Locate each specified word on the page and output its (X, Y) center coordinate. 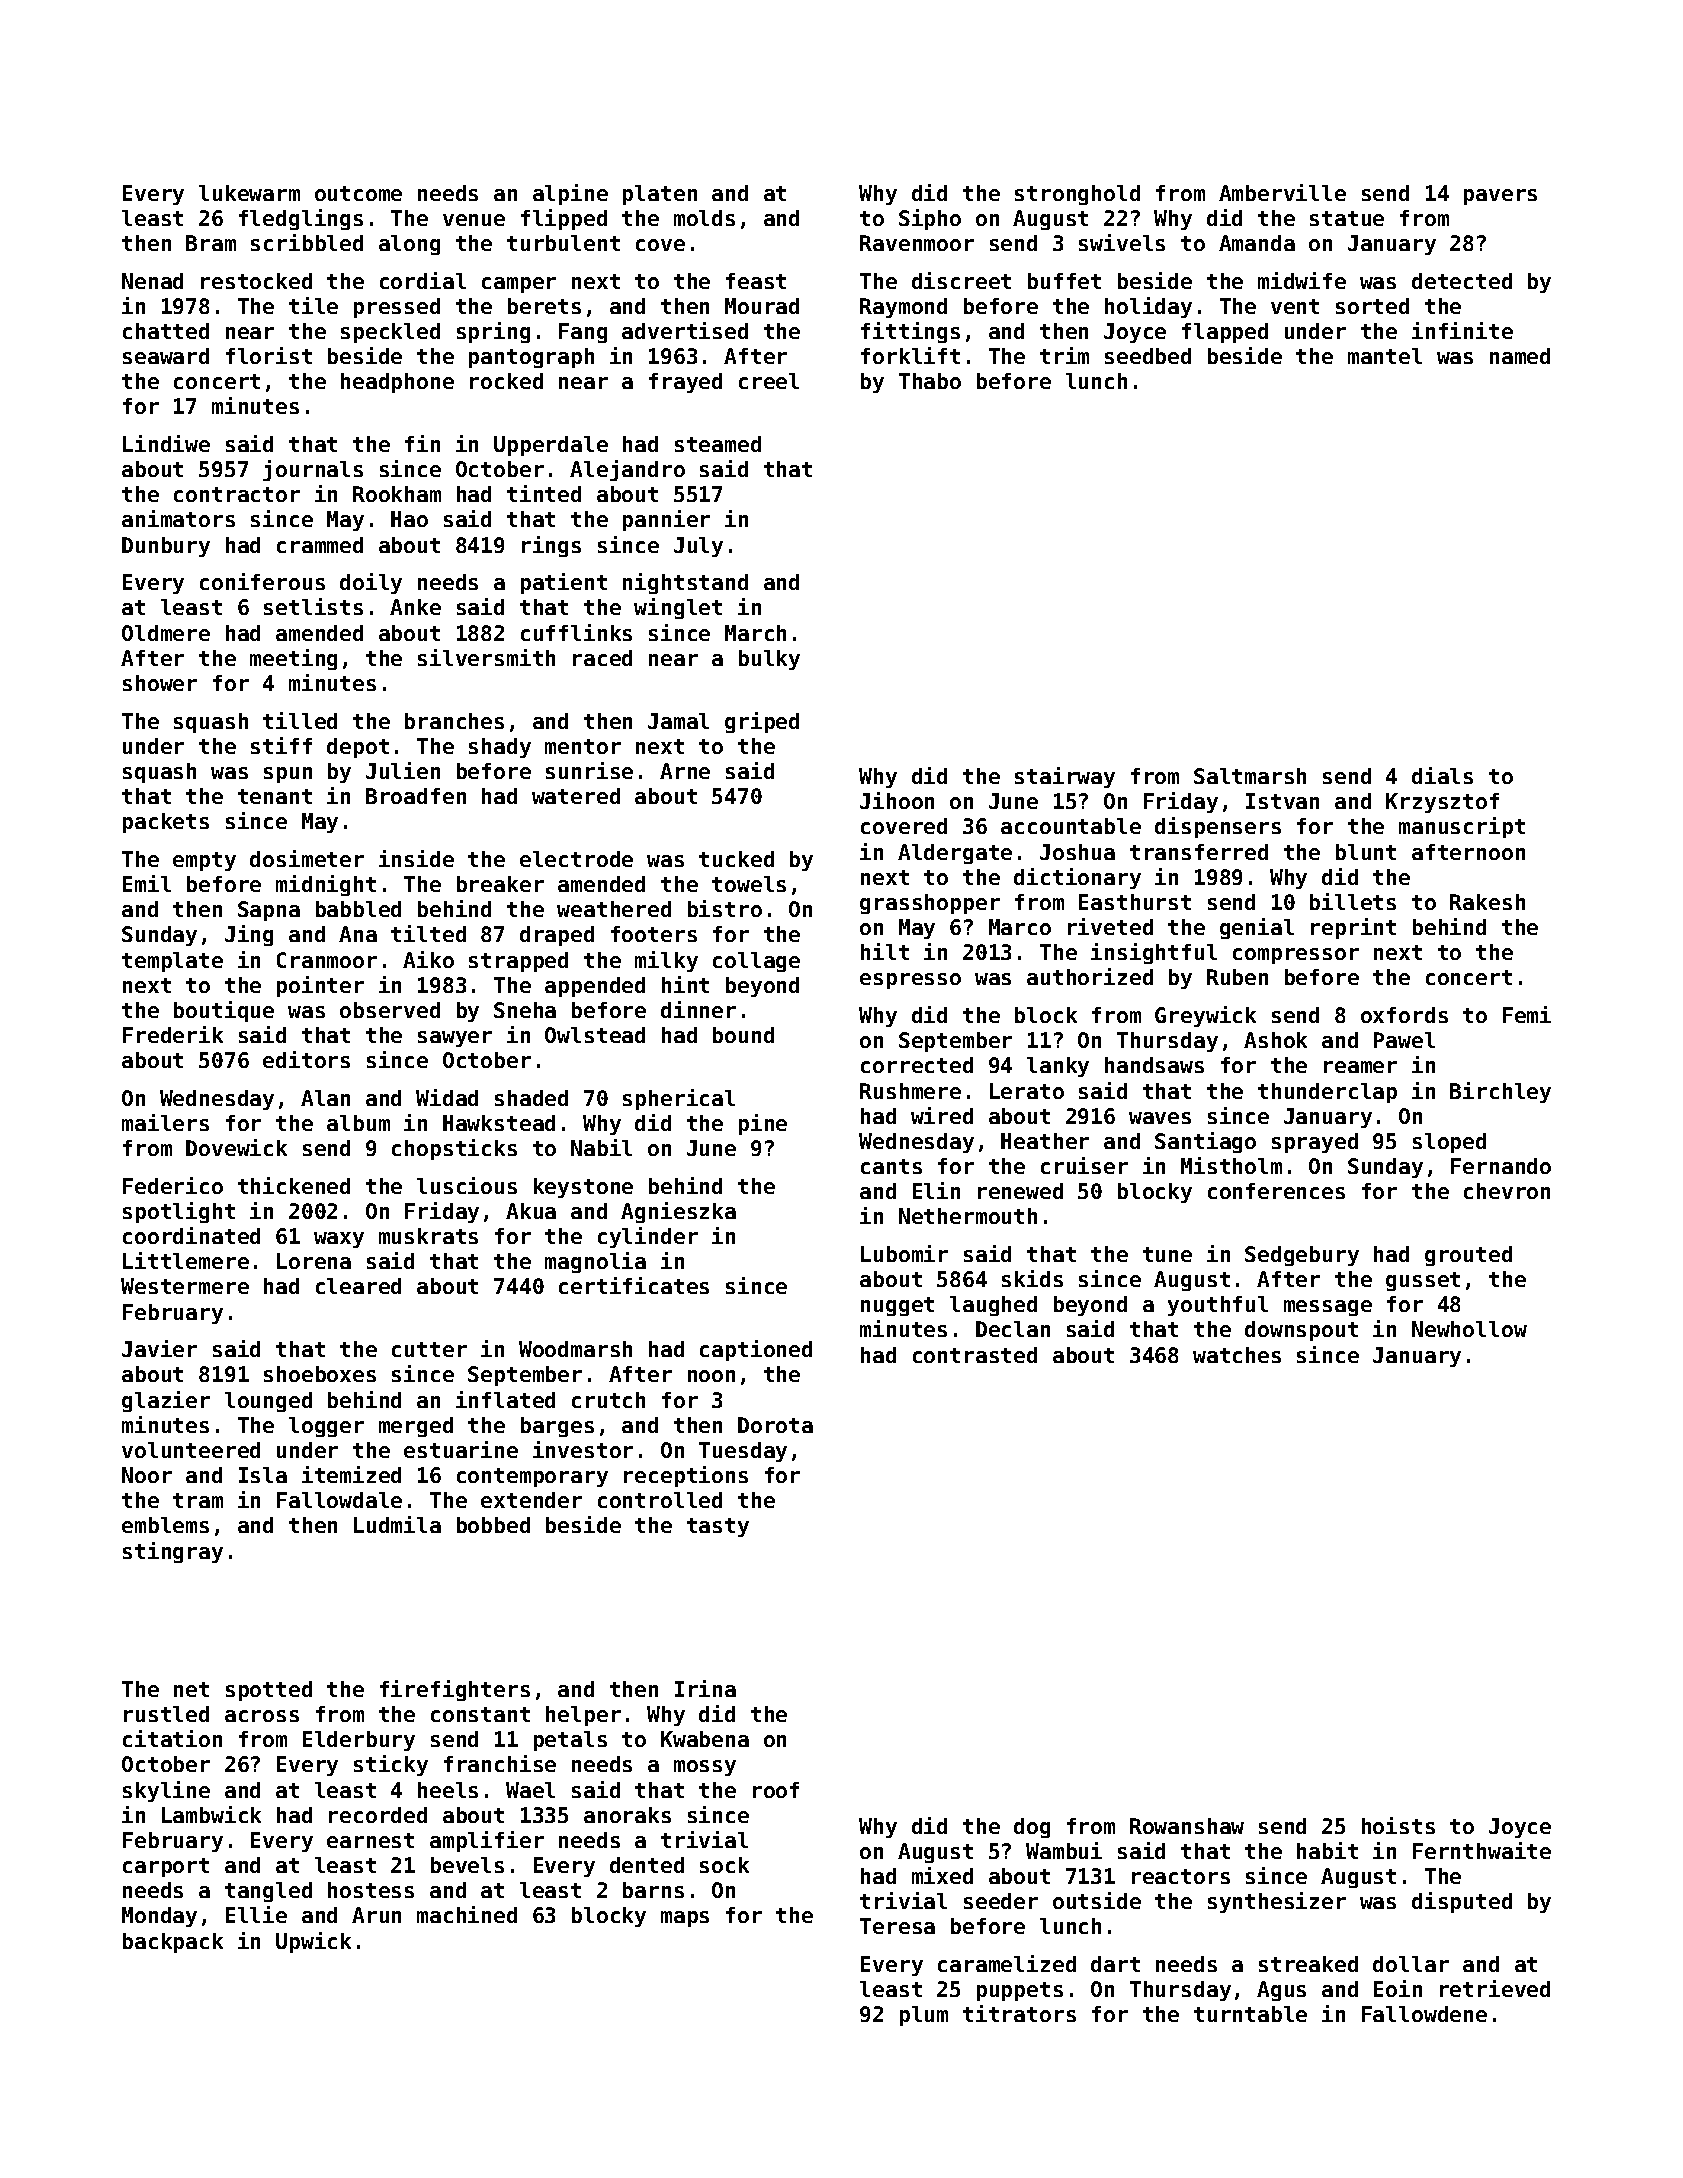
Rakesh (1487, 902)
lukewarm (249, 193)
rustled (166, 1714)
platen (660, 195)
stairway (1065, 777)
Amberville (1282, 192)
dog (1032, 1828)
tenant (275, 796)
